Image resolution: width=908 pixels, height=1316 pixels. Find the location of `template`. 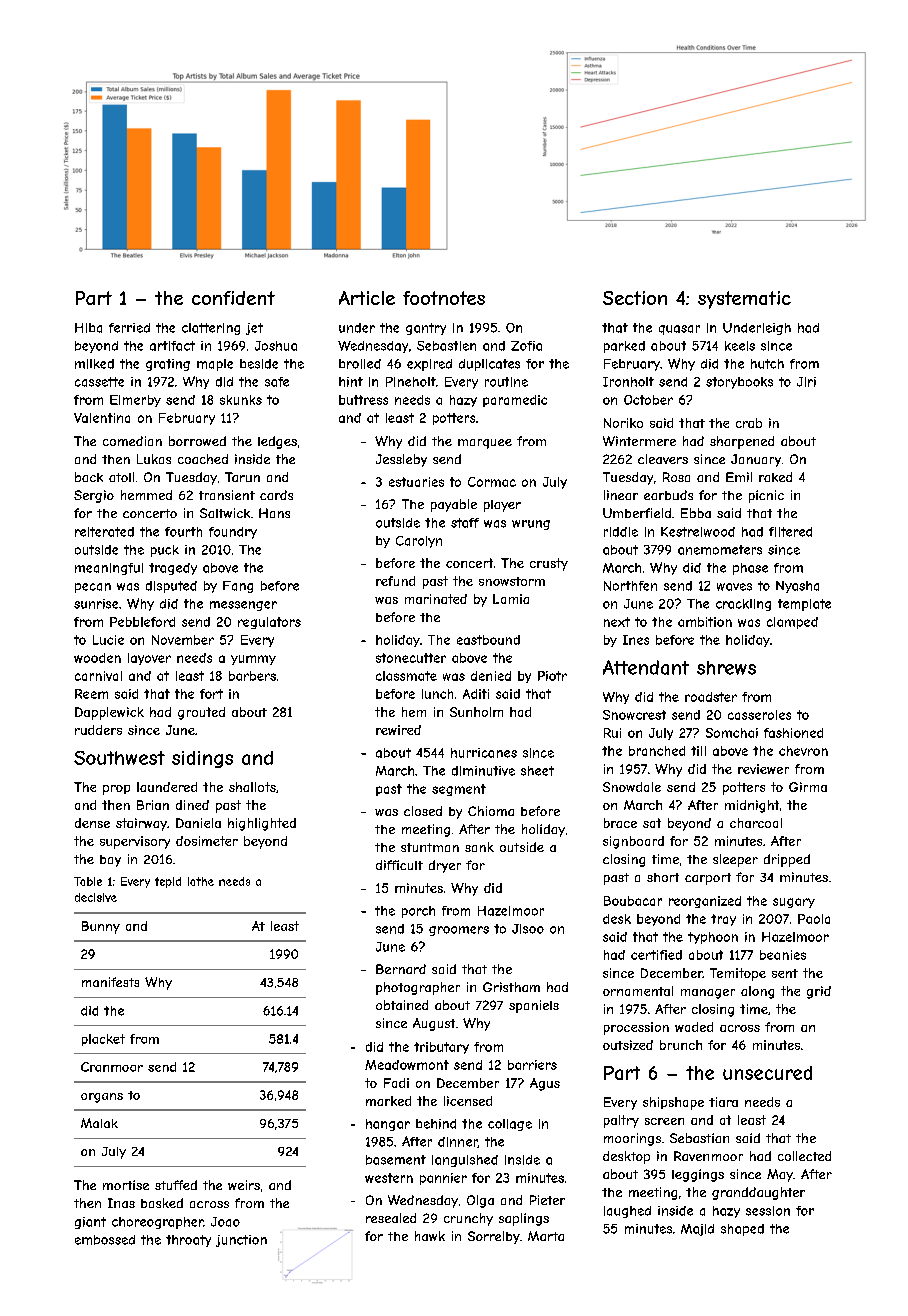

template is located at coordinates (804, 605).
